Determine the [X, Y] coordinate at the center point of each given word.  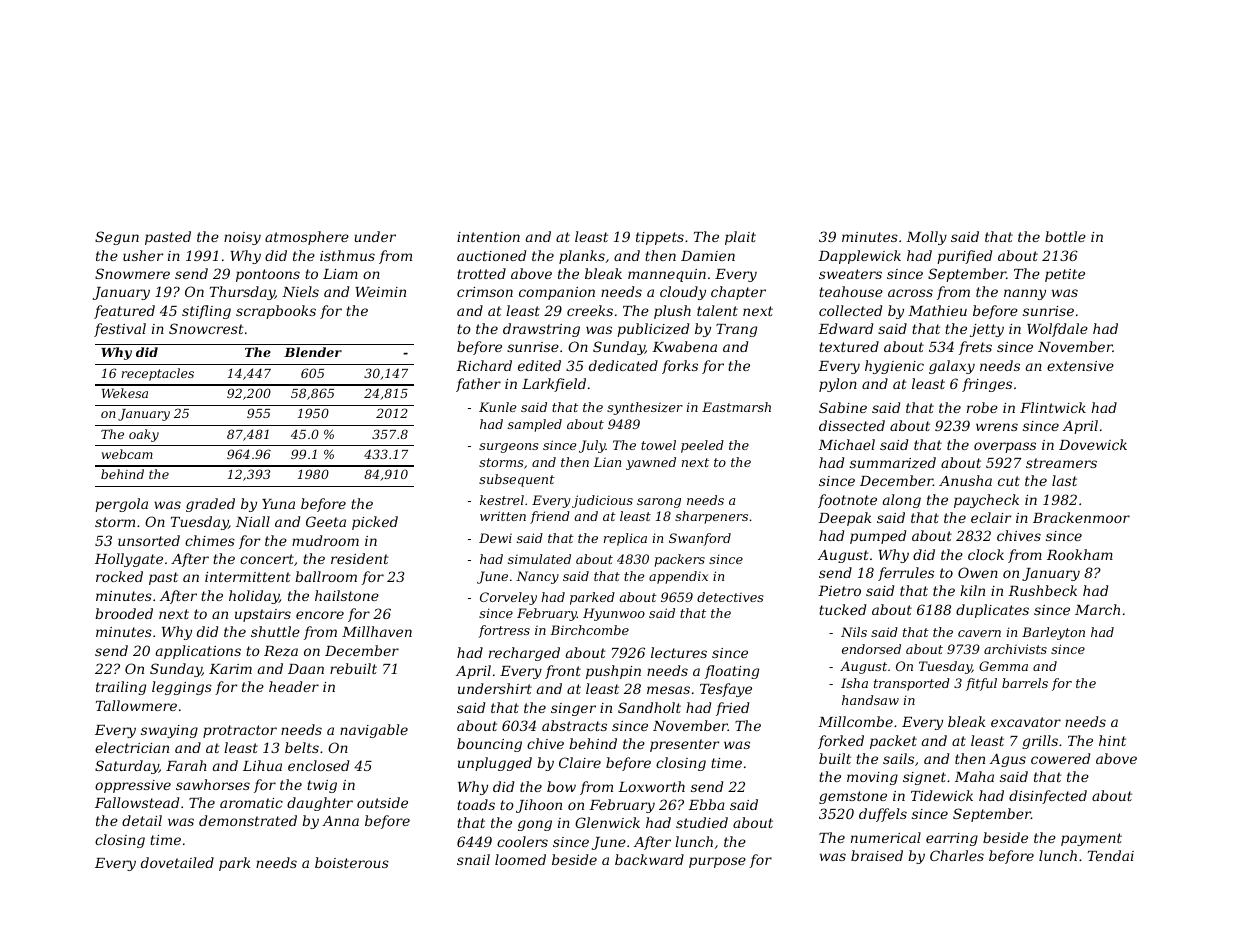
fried [732, 709]
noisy [242, 238]
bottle [1065, 236]
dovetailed [177, 862]
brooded [124, 613]
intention [488, 237]
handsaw [870, 700]
